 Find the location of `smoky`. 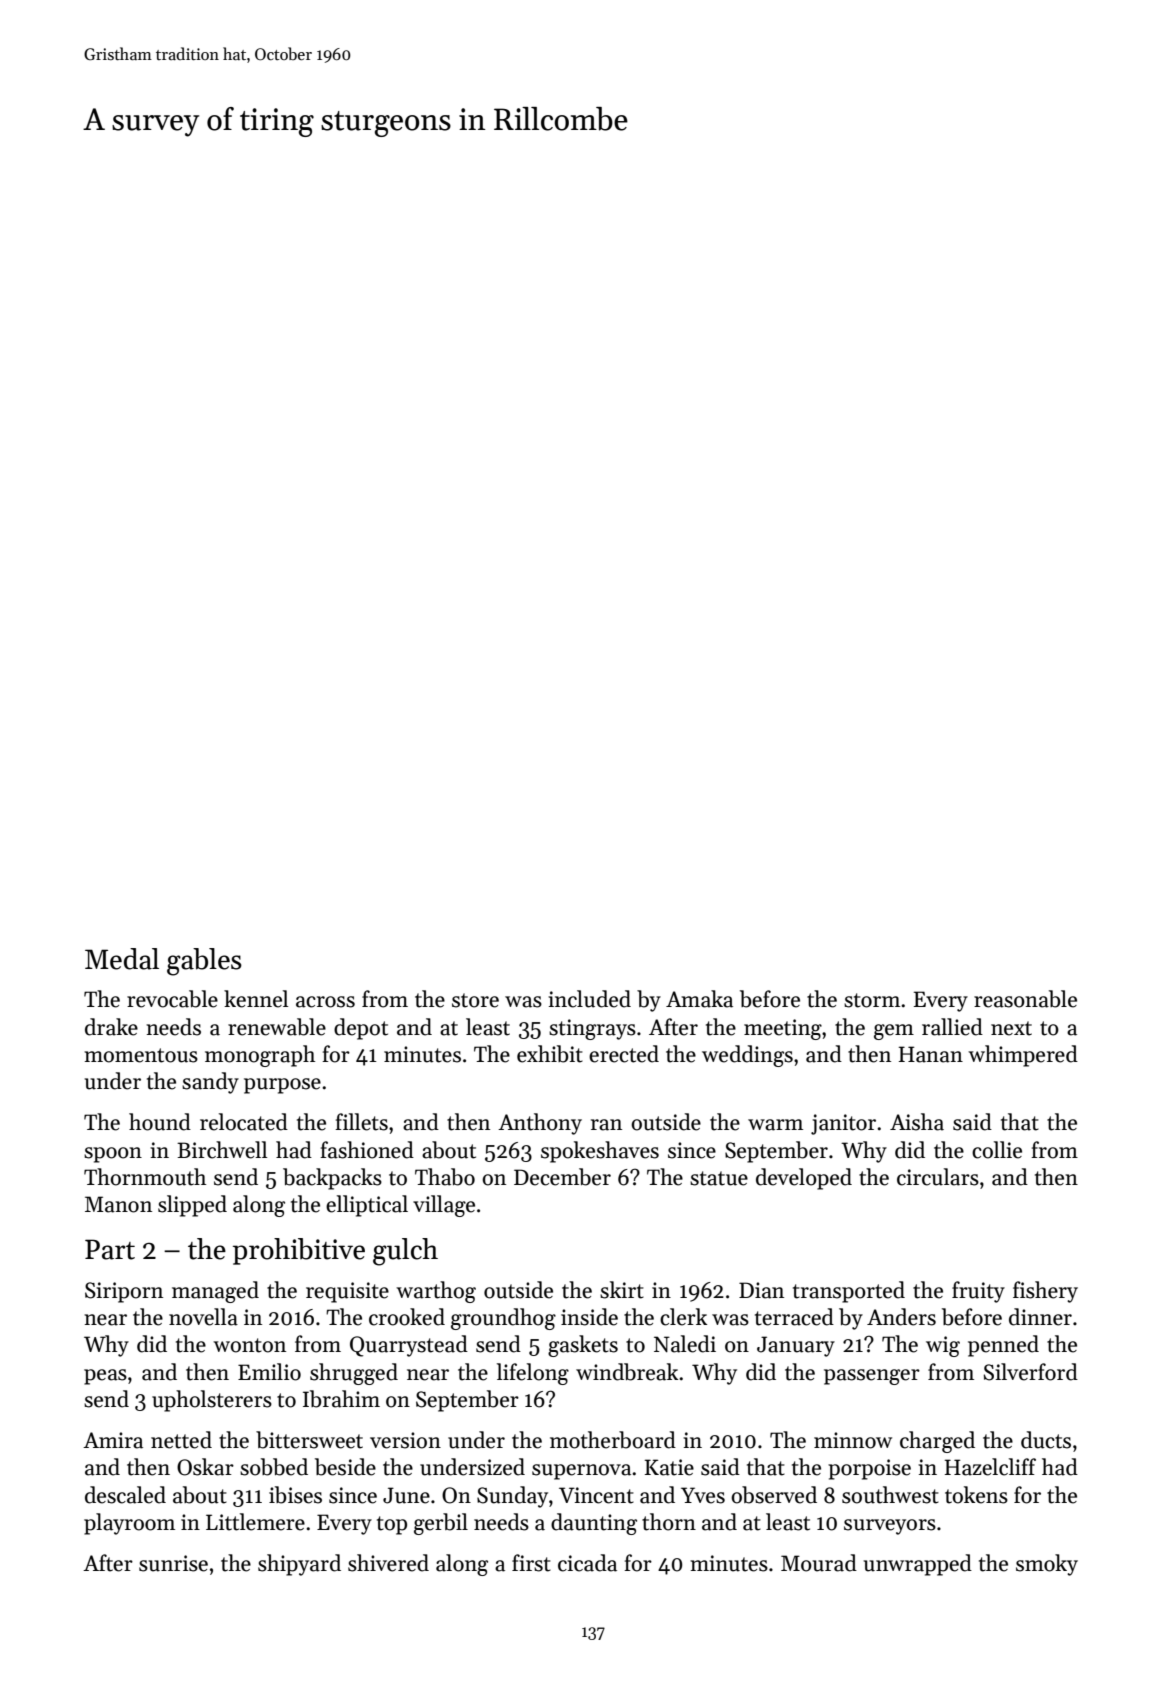

smoky is located at coordinates (1047, 1565).
